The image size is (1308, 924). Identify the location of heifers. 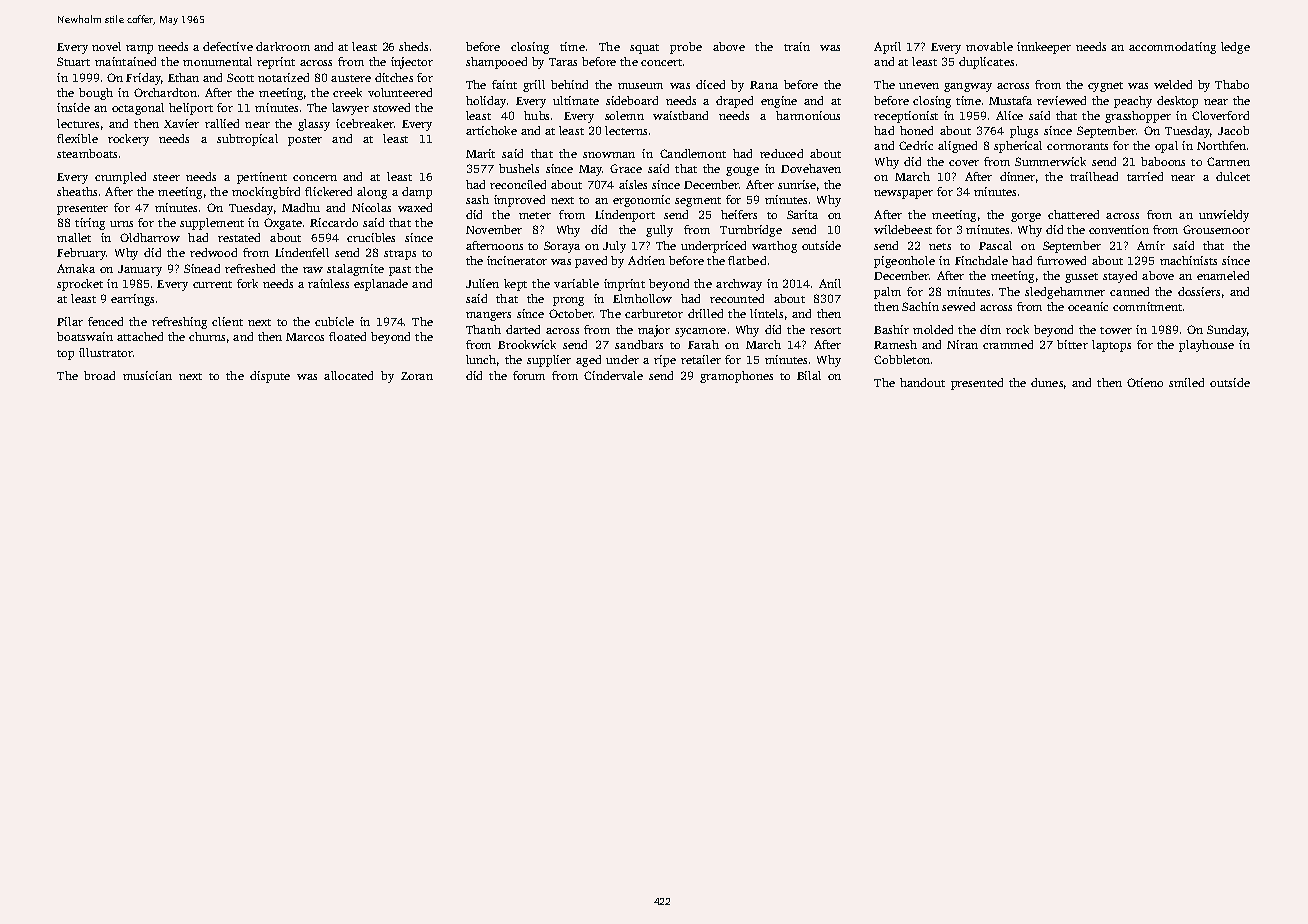
(739, 214).
